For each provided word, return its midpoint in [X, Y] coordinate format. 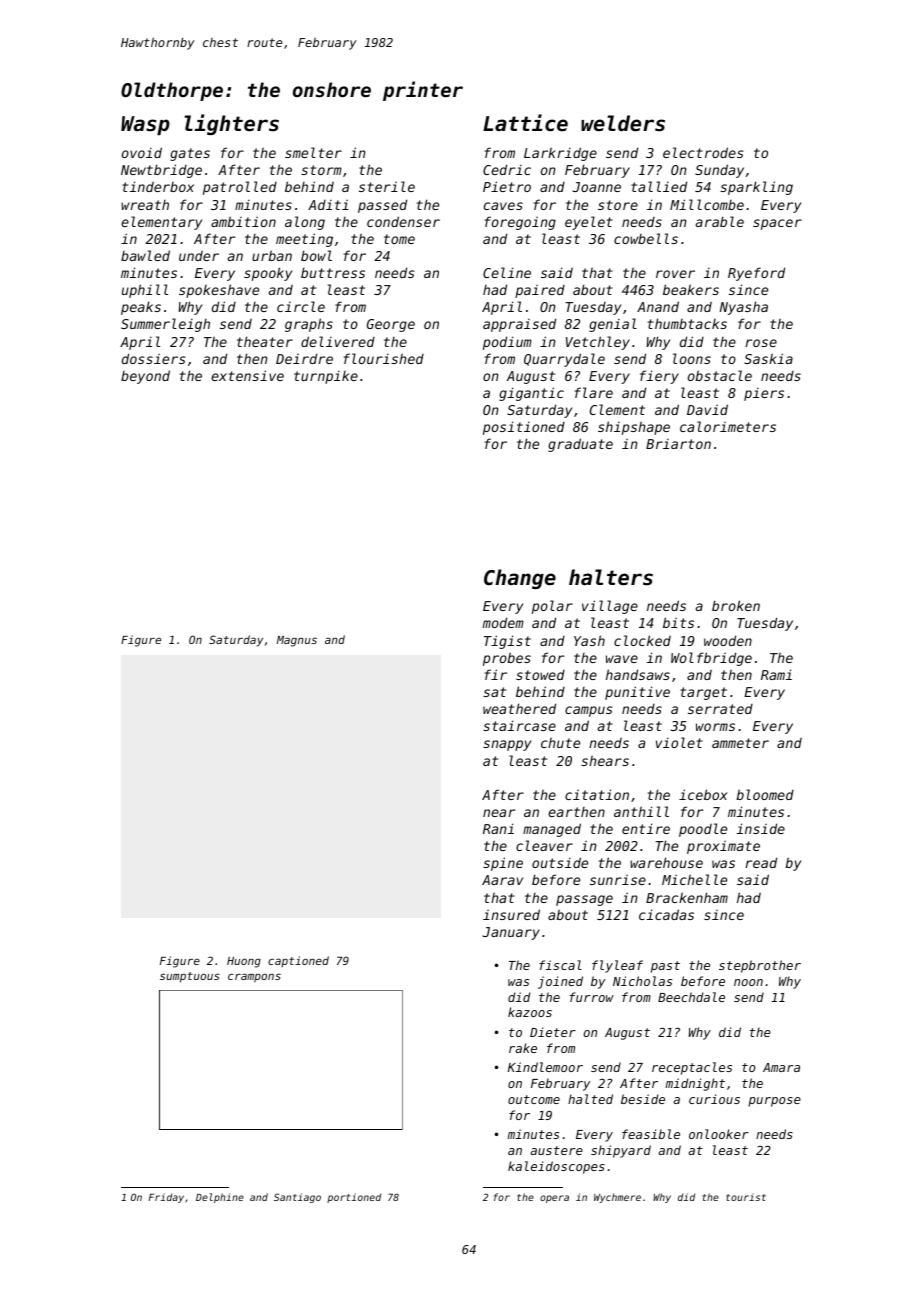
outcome [534, 1099]
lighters [231, 124]
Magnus [297, 641]
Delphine [220, 1198]
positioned [524, 428]
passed [382, 206]
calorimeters [728, 426]
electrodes [703, 152]
